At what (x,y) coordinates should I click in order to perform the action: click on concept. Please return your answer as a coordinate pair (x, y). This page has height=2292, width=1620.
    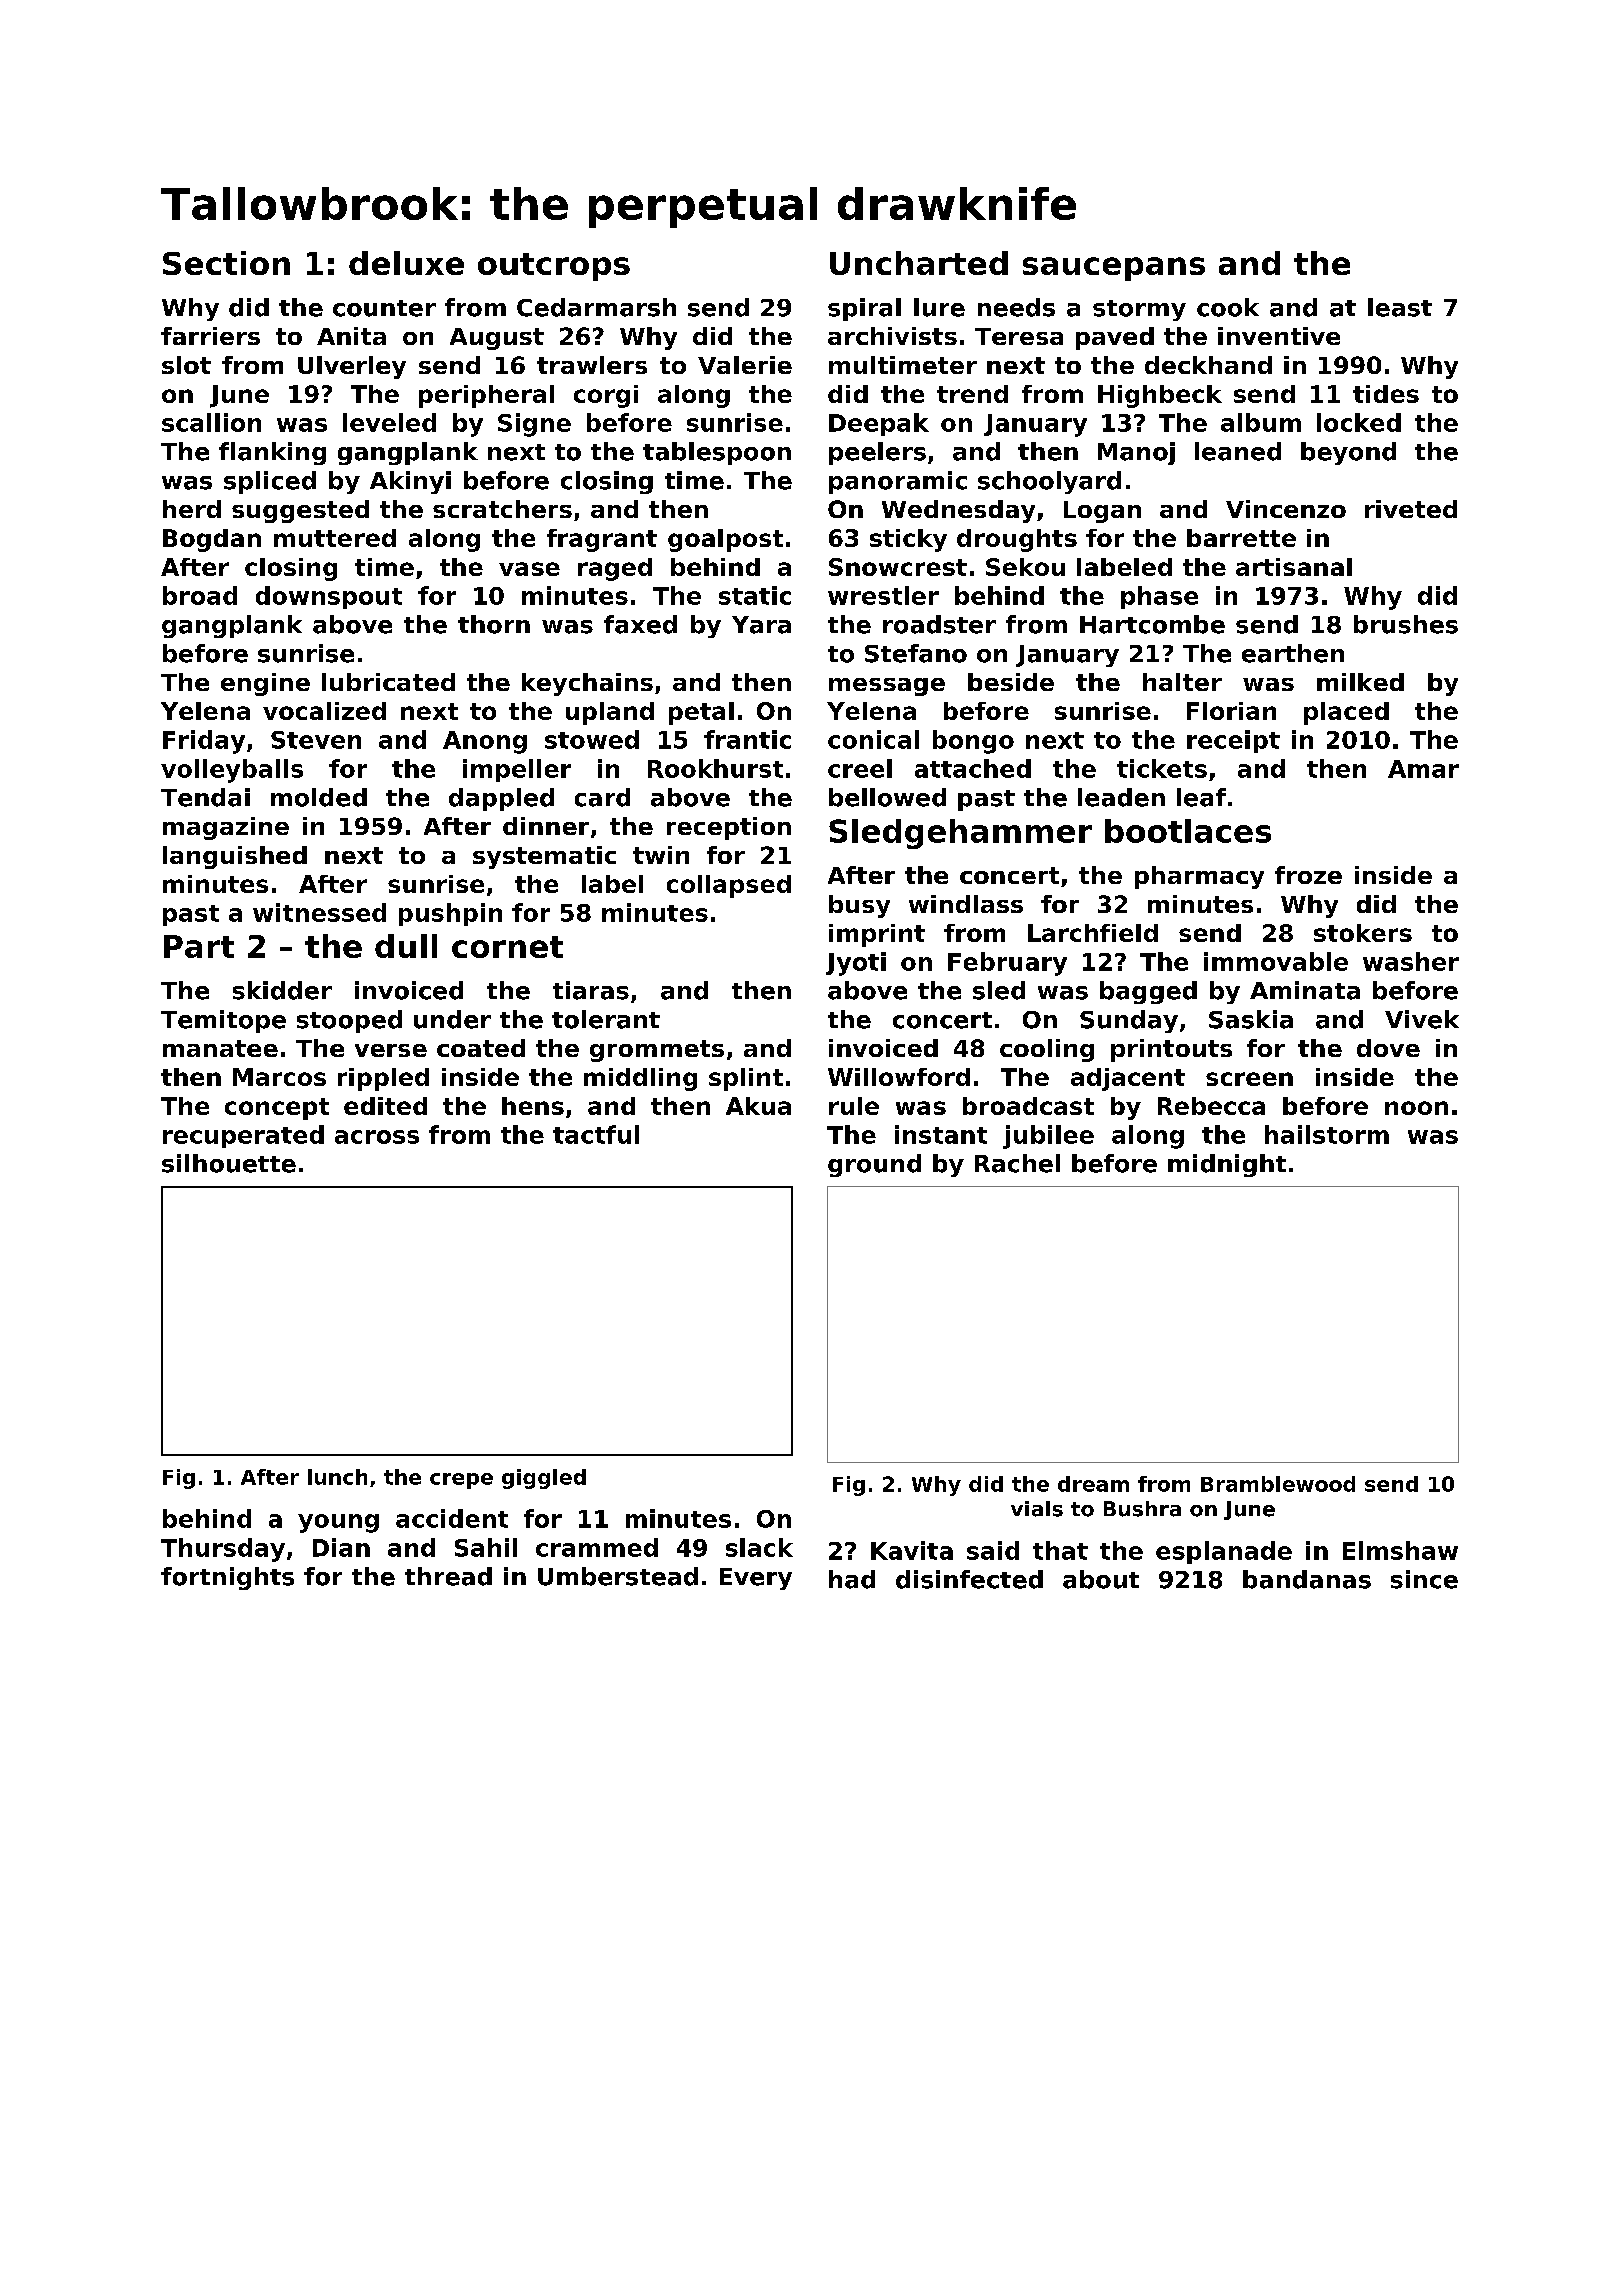
    Looking at the image, I should click on (277, 1109).
